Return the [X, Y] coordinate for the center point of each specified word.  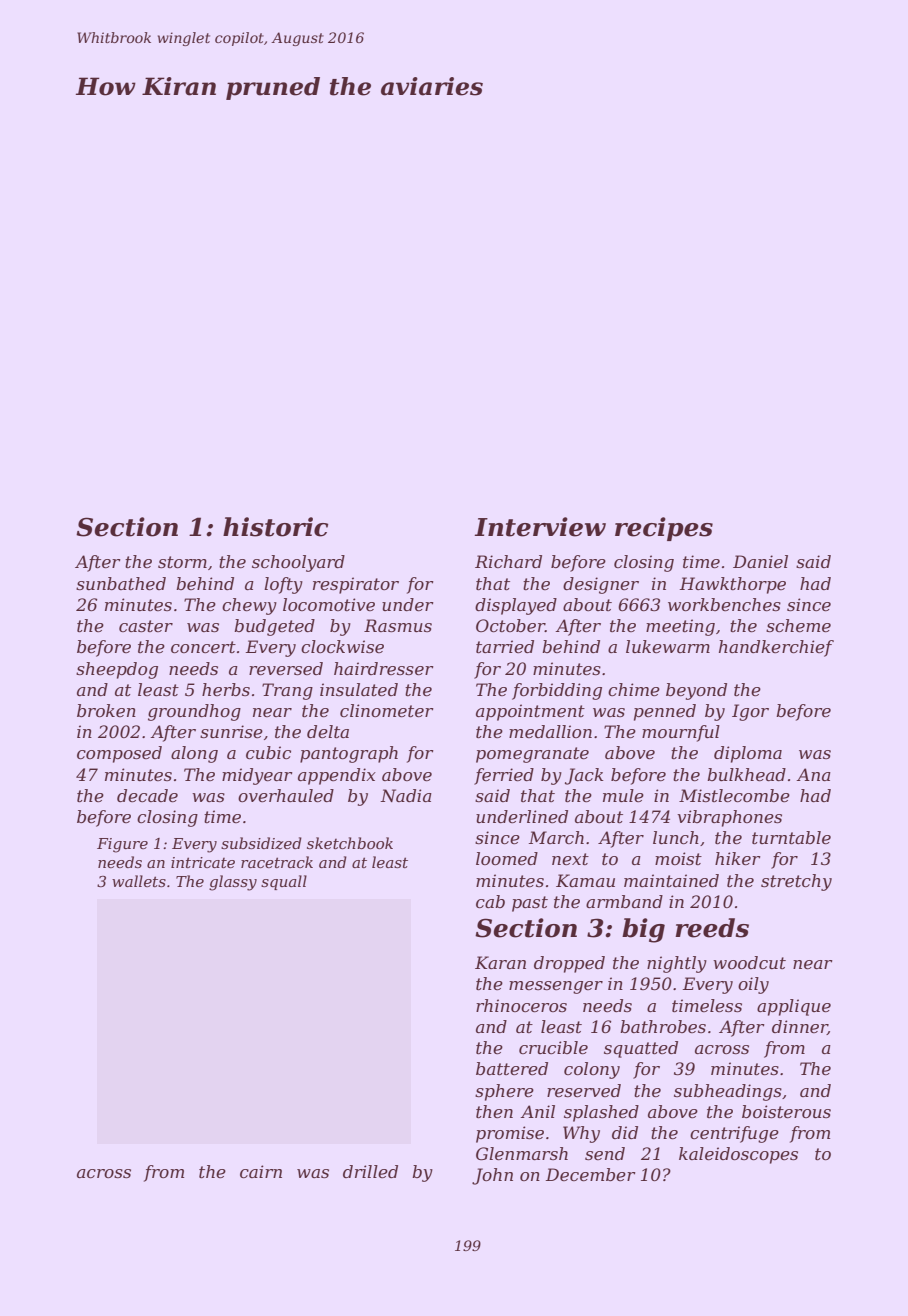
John [492, 1176]
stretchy [796, 882]
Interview [540, 527]
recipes [664, 529]
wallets [139, 881]
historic [275, 527]
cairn [261, 1171]
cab [490, 901]
